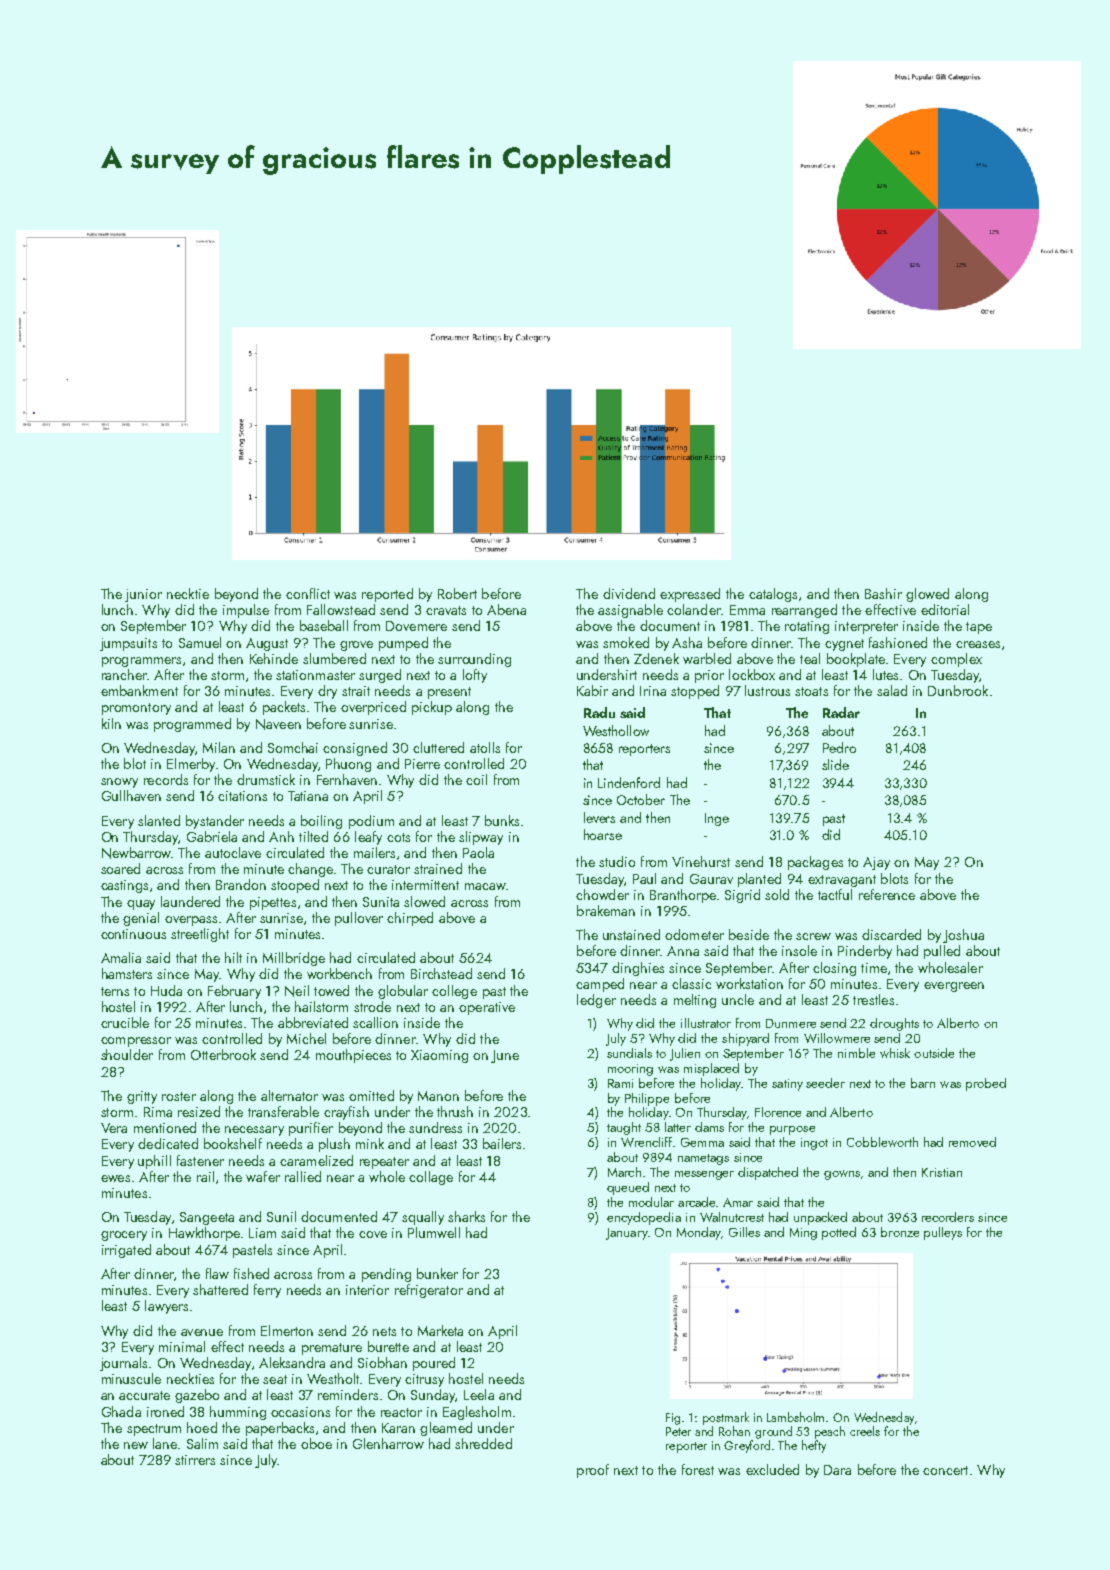 Image resolution: width=1110 pixels, height=1570 pixels. Describe the element at coordinates (837, 1470) in the page. I see `Dara` at that location.
